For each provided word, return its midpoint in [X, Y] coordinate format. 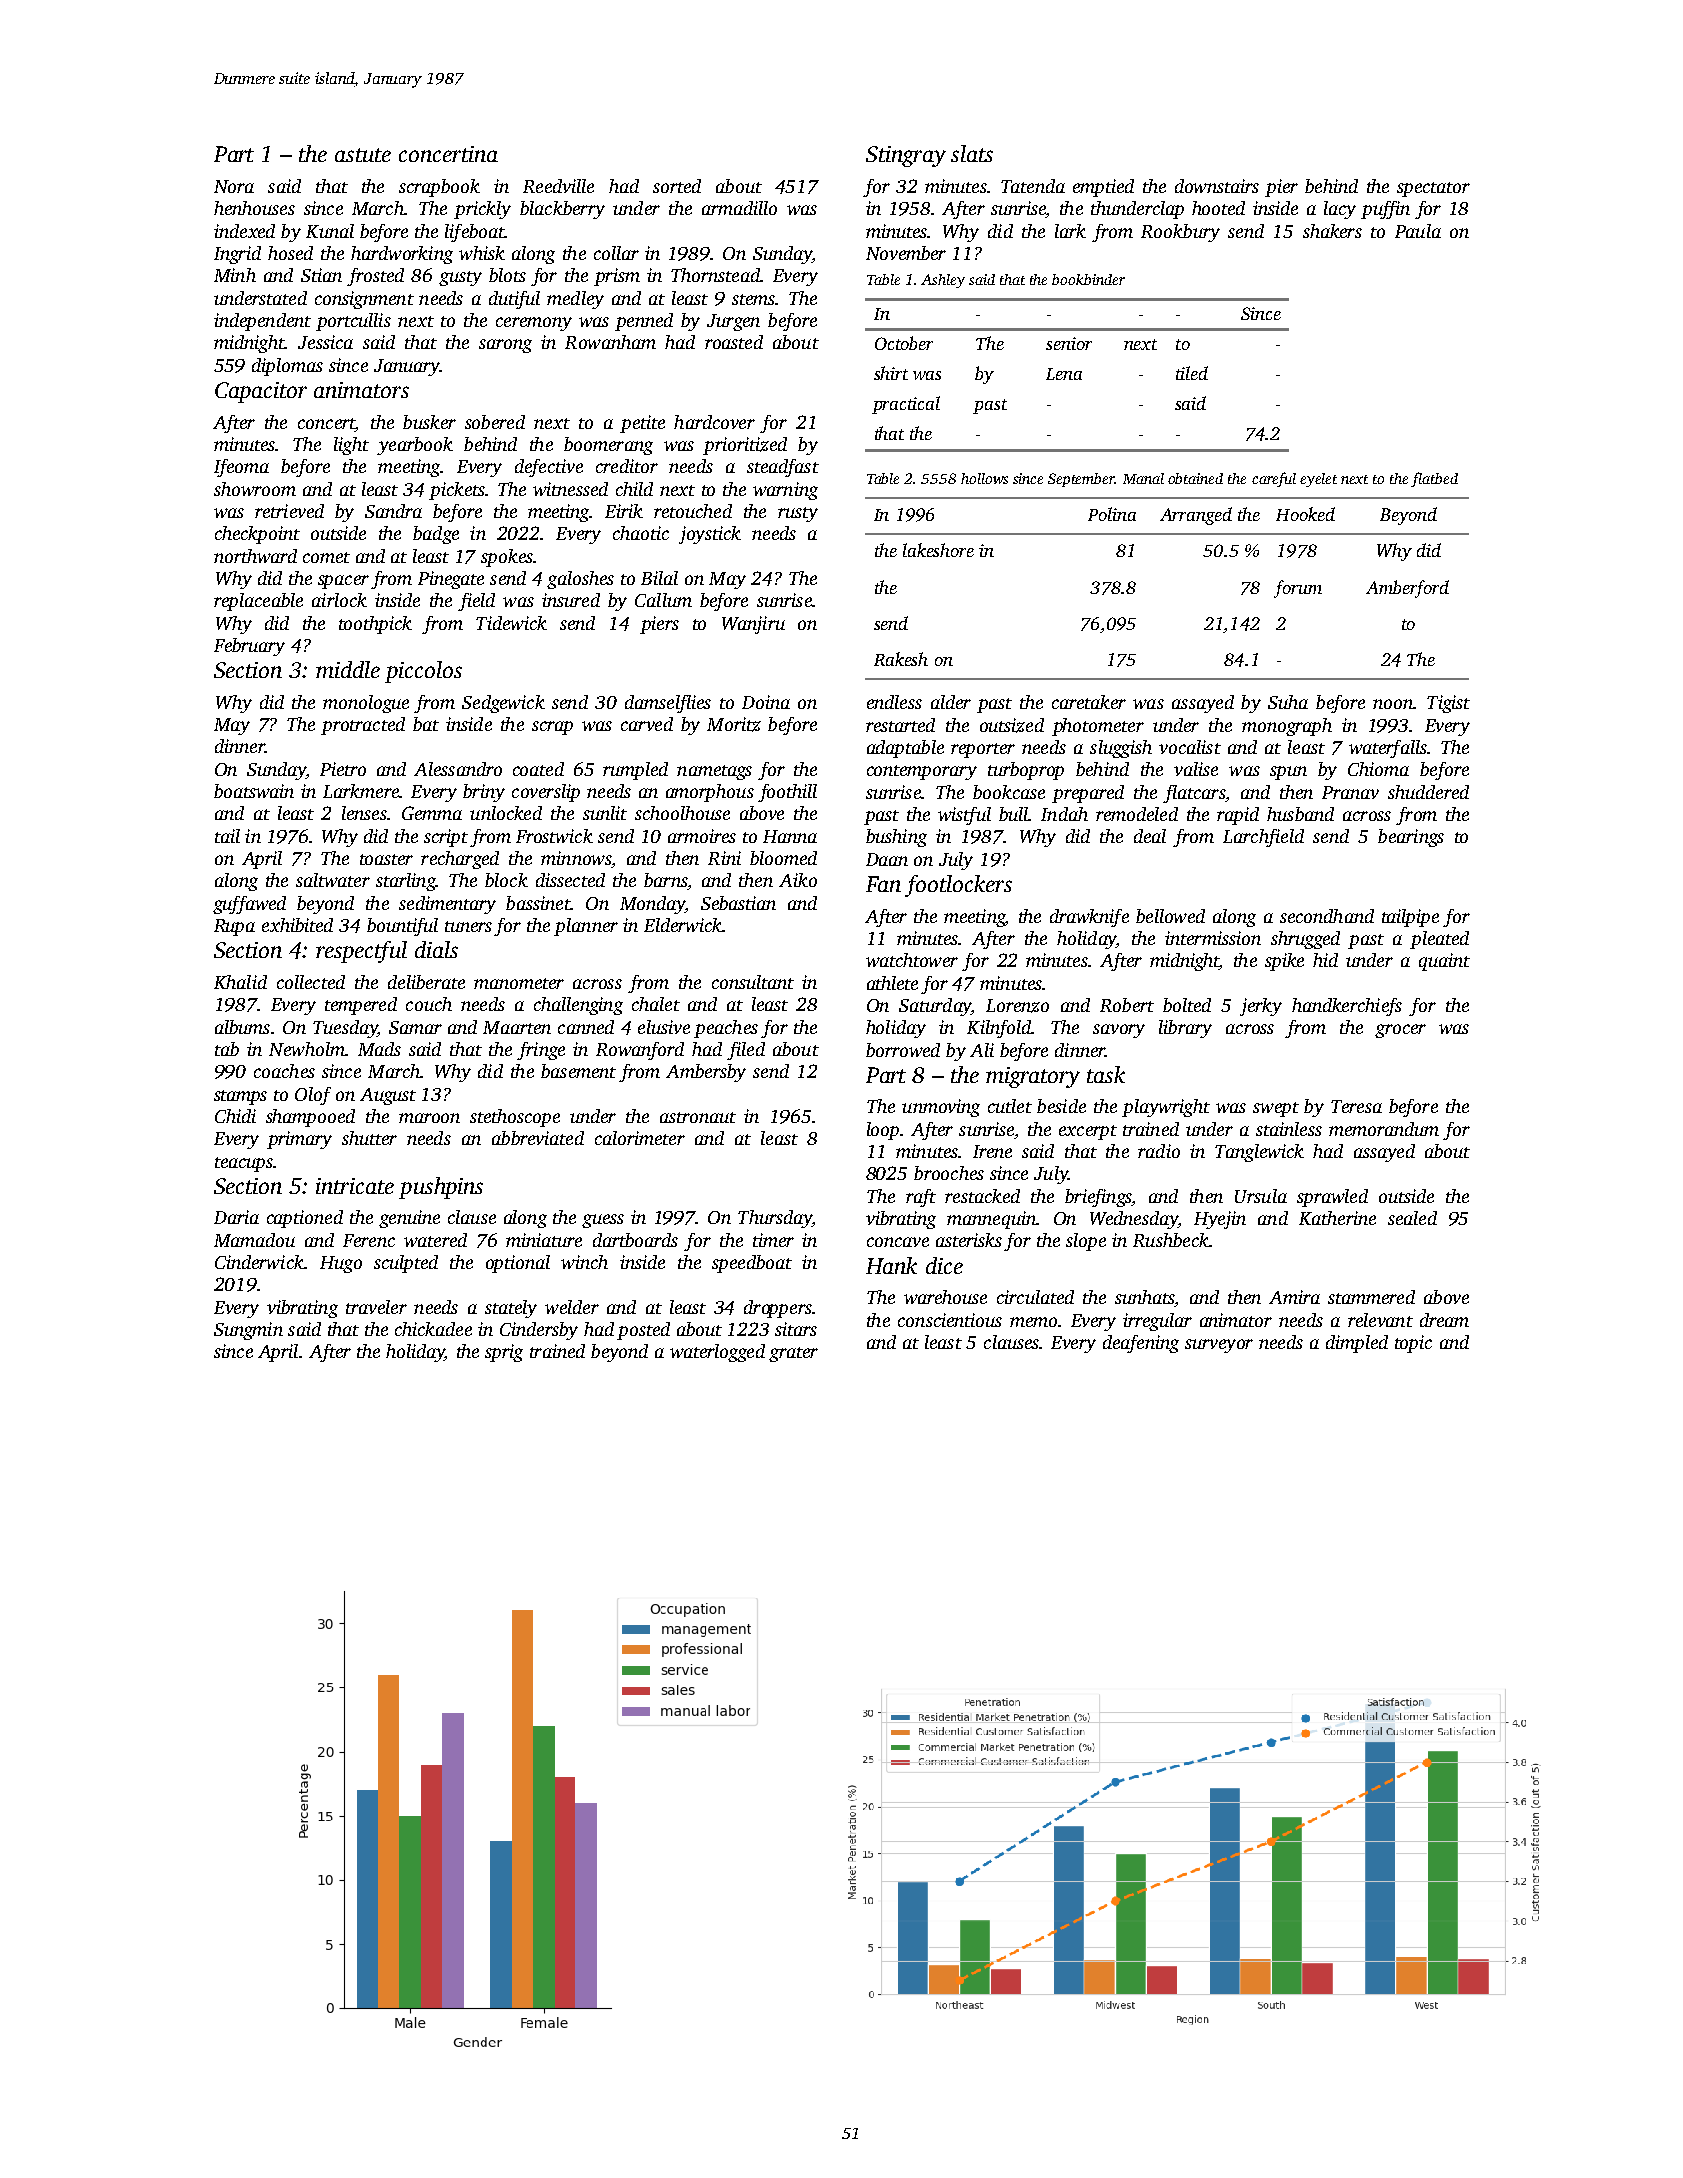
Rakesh [901, 659]
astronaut [698, 1117]
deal [1150, 836]
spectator [1433, 189]
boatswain [254, 791]
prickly [482, 210]
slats [972, 153]
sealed [1412, 1218]
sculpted [406, 1264]
